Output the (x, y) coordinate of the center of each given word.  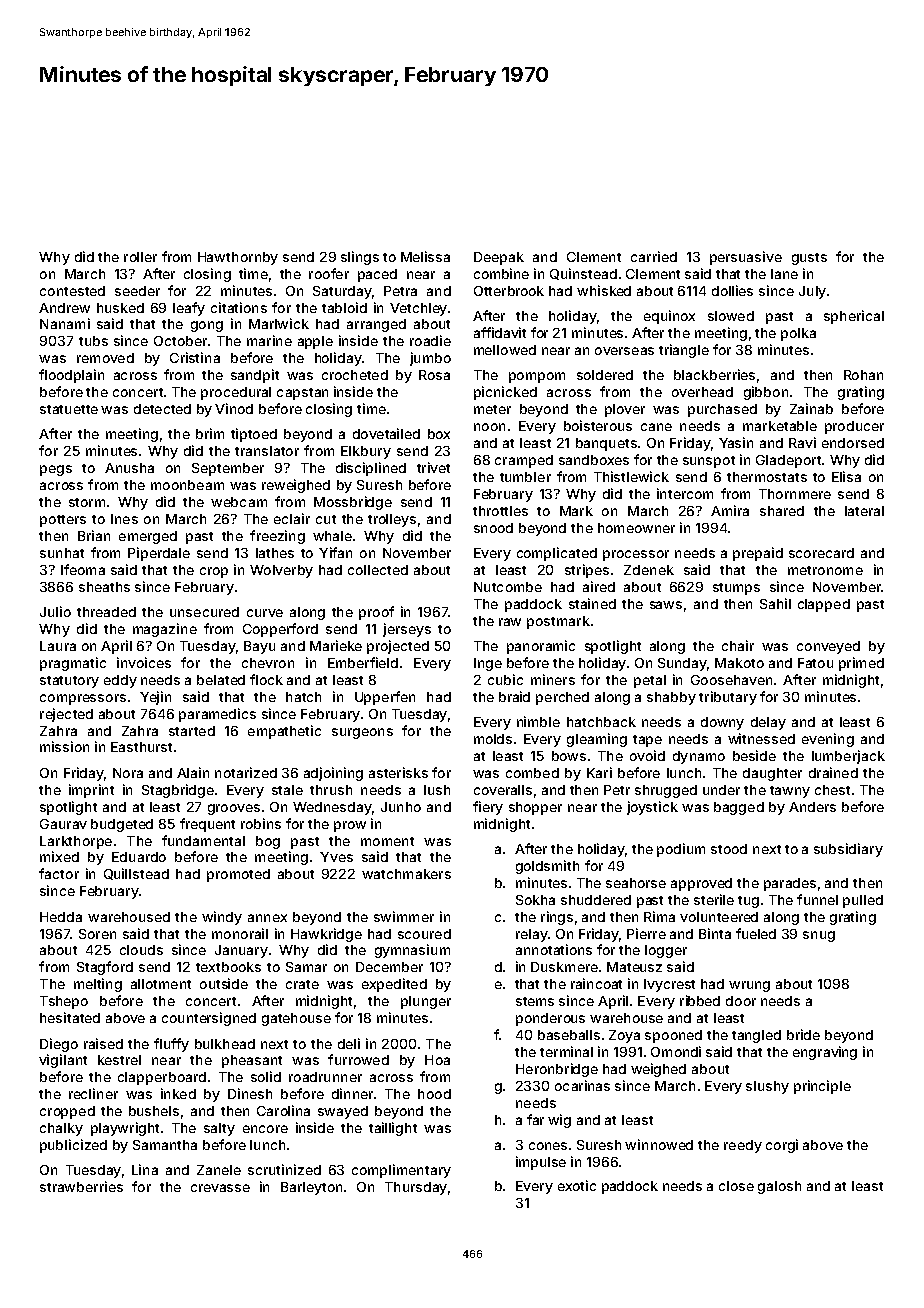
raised (103, 1043)
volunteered (719, 917)
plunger (426, 1002)
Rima (659, 916)
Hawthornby (238, 258)
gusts (809, 259)
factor (59, 873)
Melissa (425, 256)
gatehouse (296, 1019)
